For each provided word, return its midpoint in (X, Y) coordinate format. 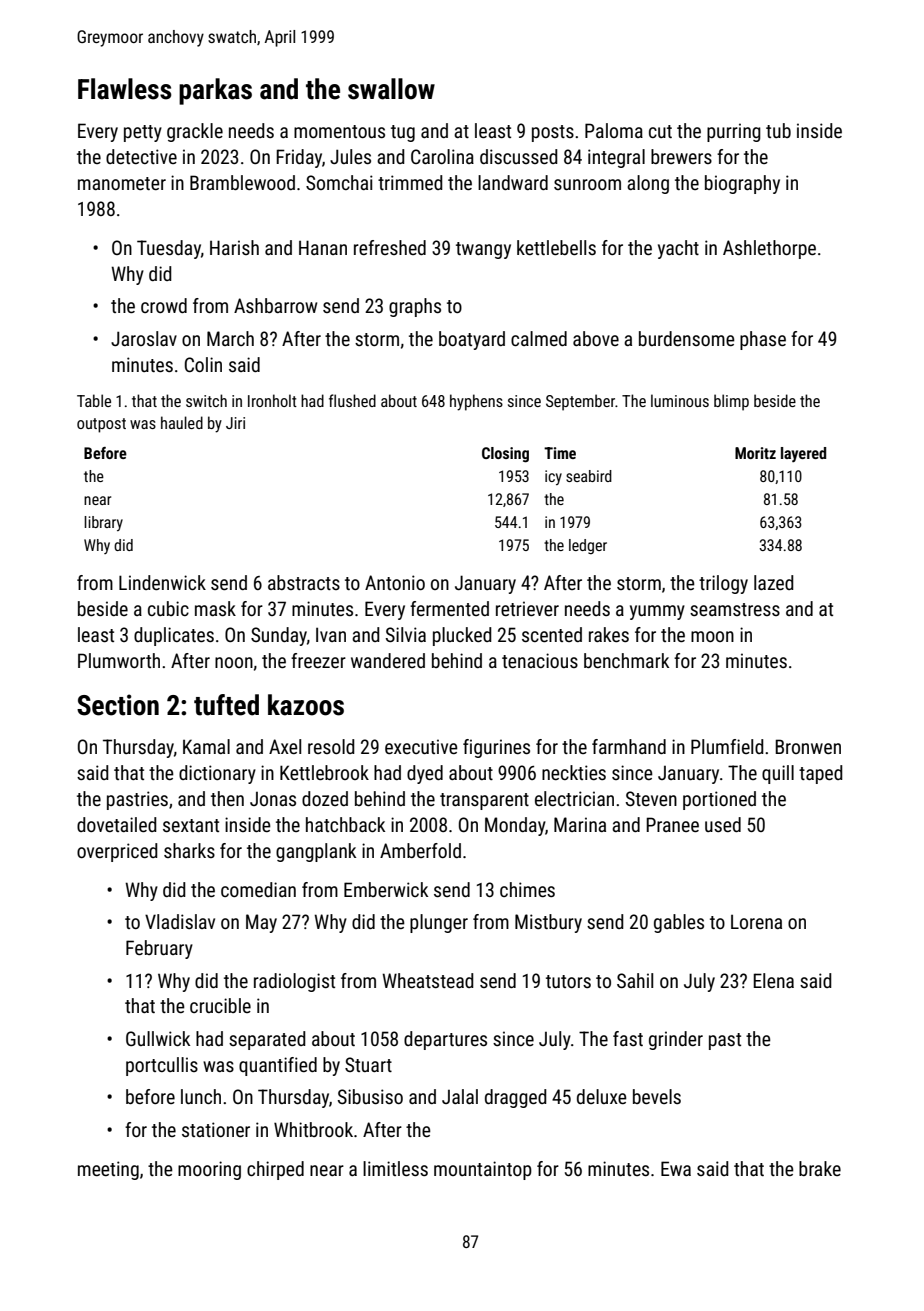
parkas (215, 91)
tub (778, 130)
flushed (352, 400)
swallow (391, 89)
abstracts (304, 582)
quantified (278, 1066)
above (596, 338)
